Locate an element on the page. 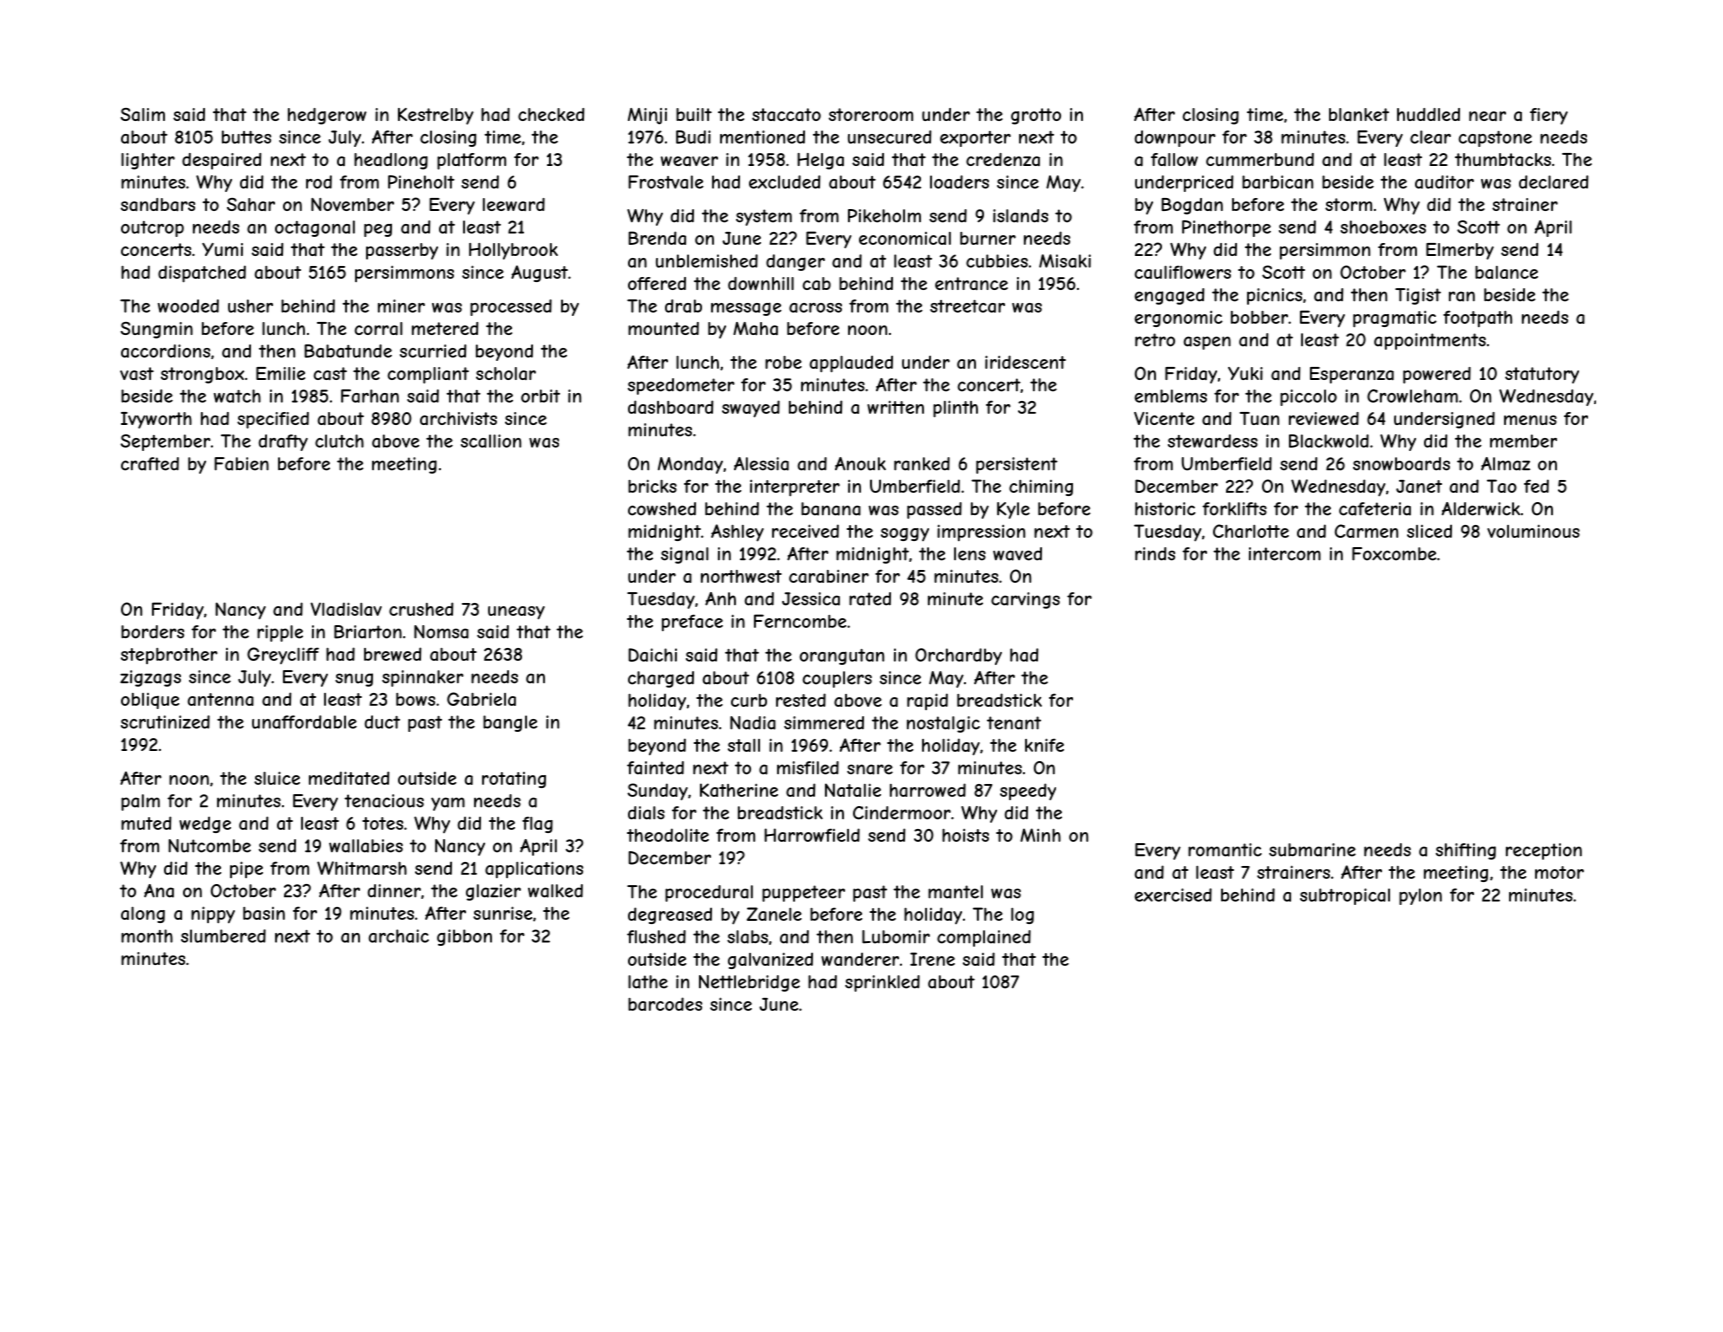 The width and height of the image is (1723, 1332). month is located at coordinates (147, 936).
